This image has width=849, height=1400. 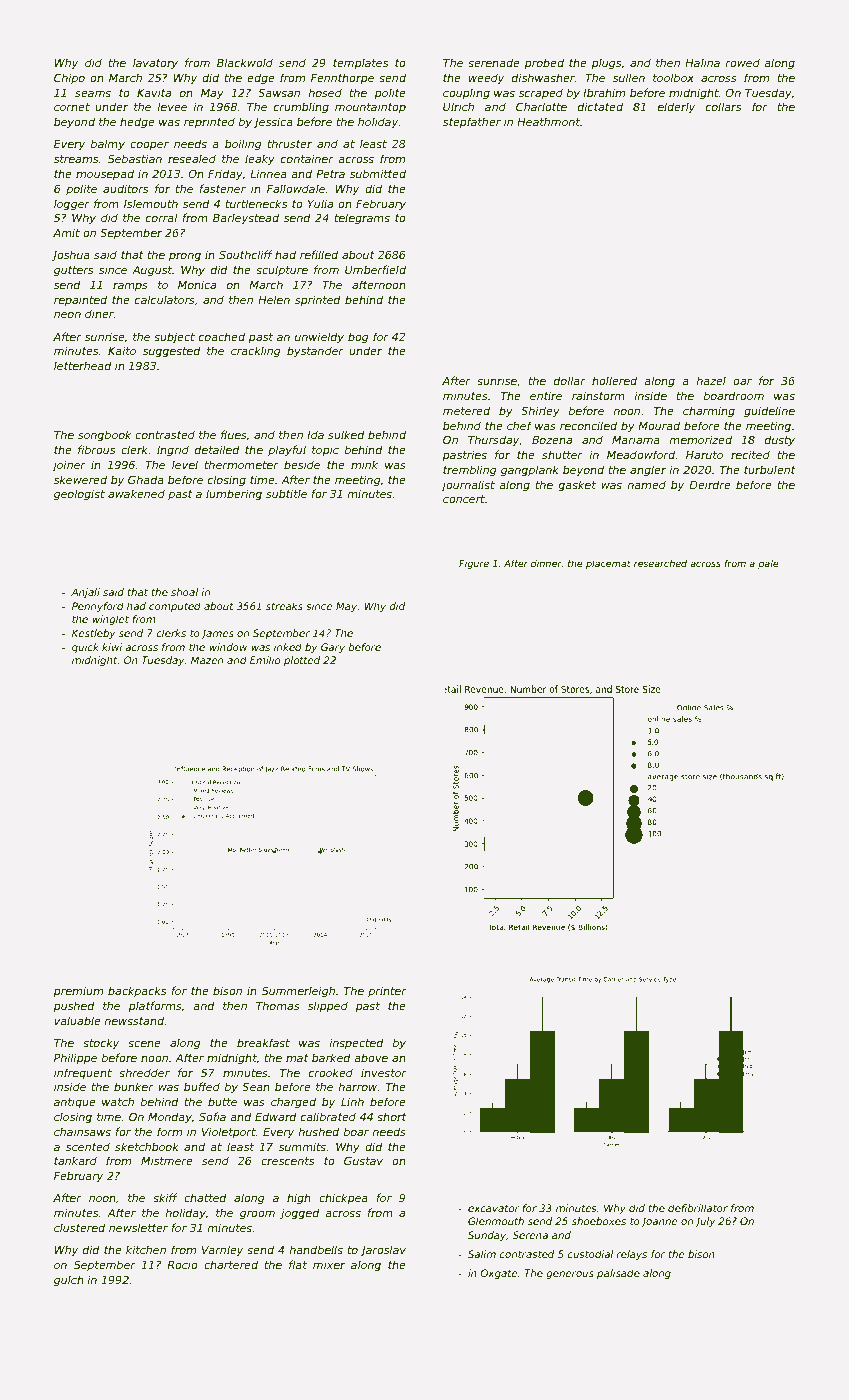 What do you see at coordinates (279, 92) in the image?
I see `Sawsan` at bounding box center [279, 92].
